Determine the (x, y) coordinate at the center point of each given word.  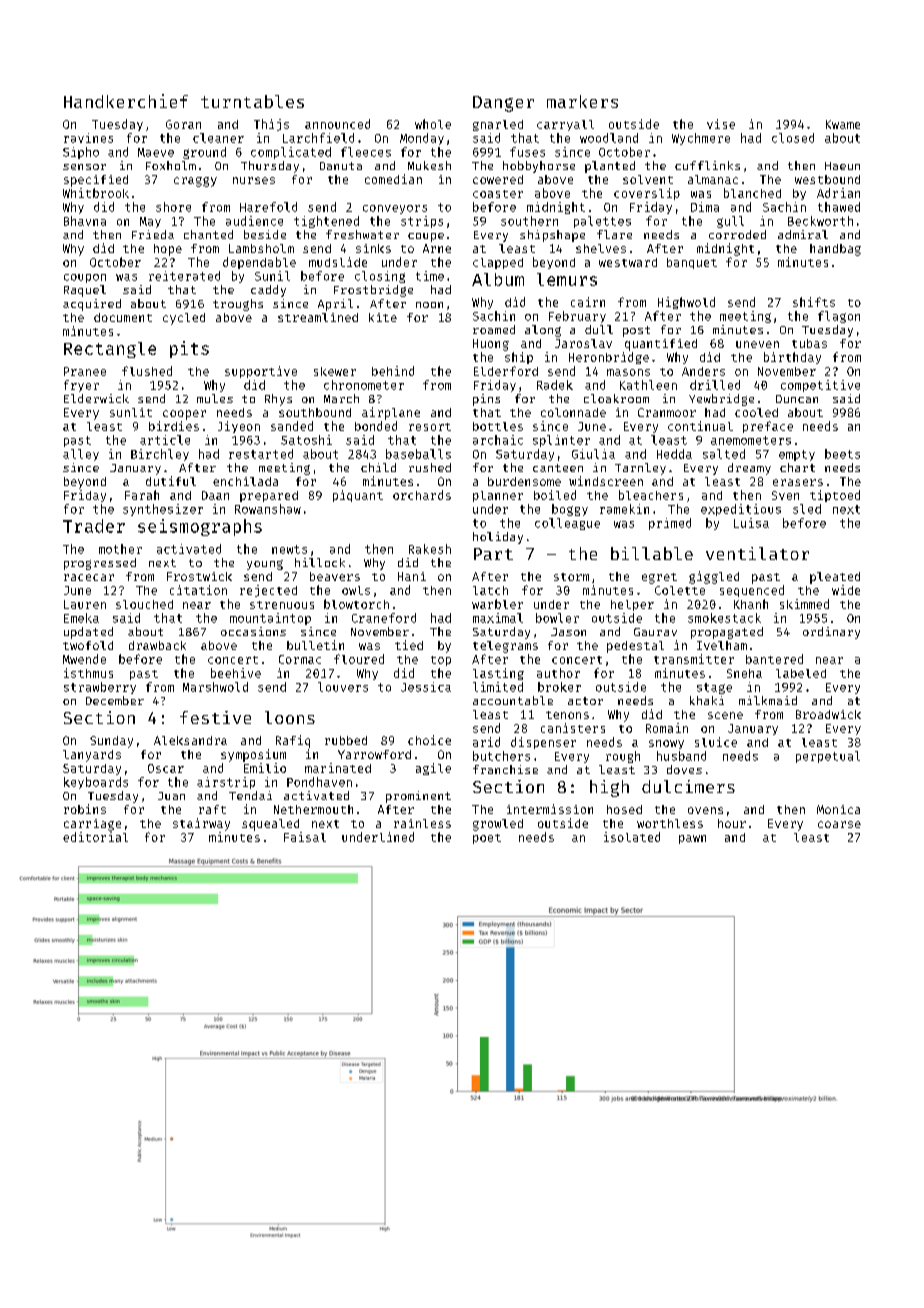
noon (429, 305)
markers (582, 101)
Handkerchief (126, 101)
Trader (94, 526)
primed (670, 524)
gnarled (498, 125)
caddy (268, 291)
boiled (555, 495)
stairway (201, 824)
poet (487, 839)
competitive (820, 386)
